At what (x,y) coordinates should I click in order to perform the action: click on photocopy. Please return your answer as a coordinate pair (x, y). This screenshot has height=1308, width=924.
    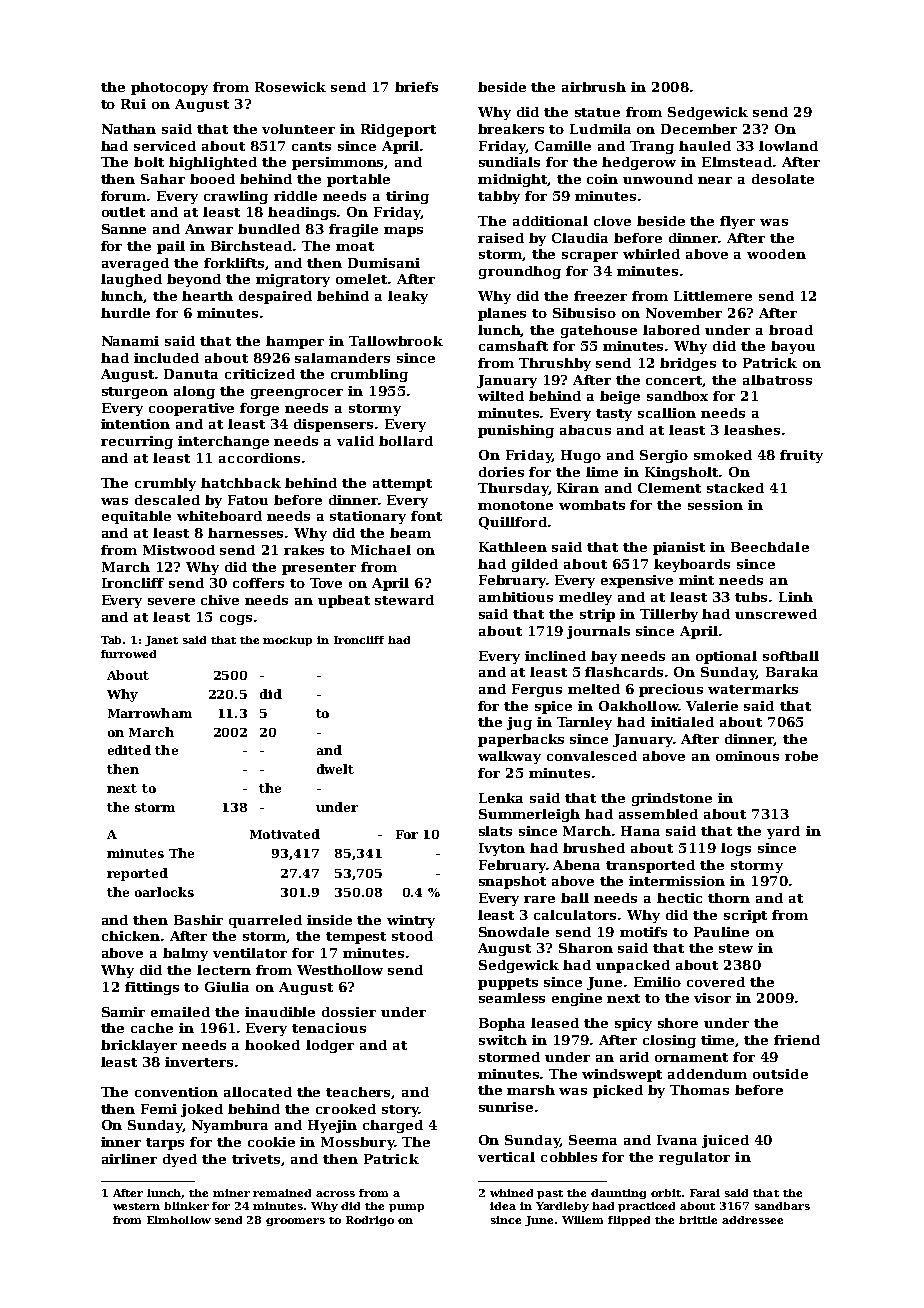
    Looking at the image, I should click on (169, 88).
